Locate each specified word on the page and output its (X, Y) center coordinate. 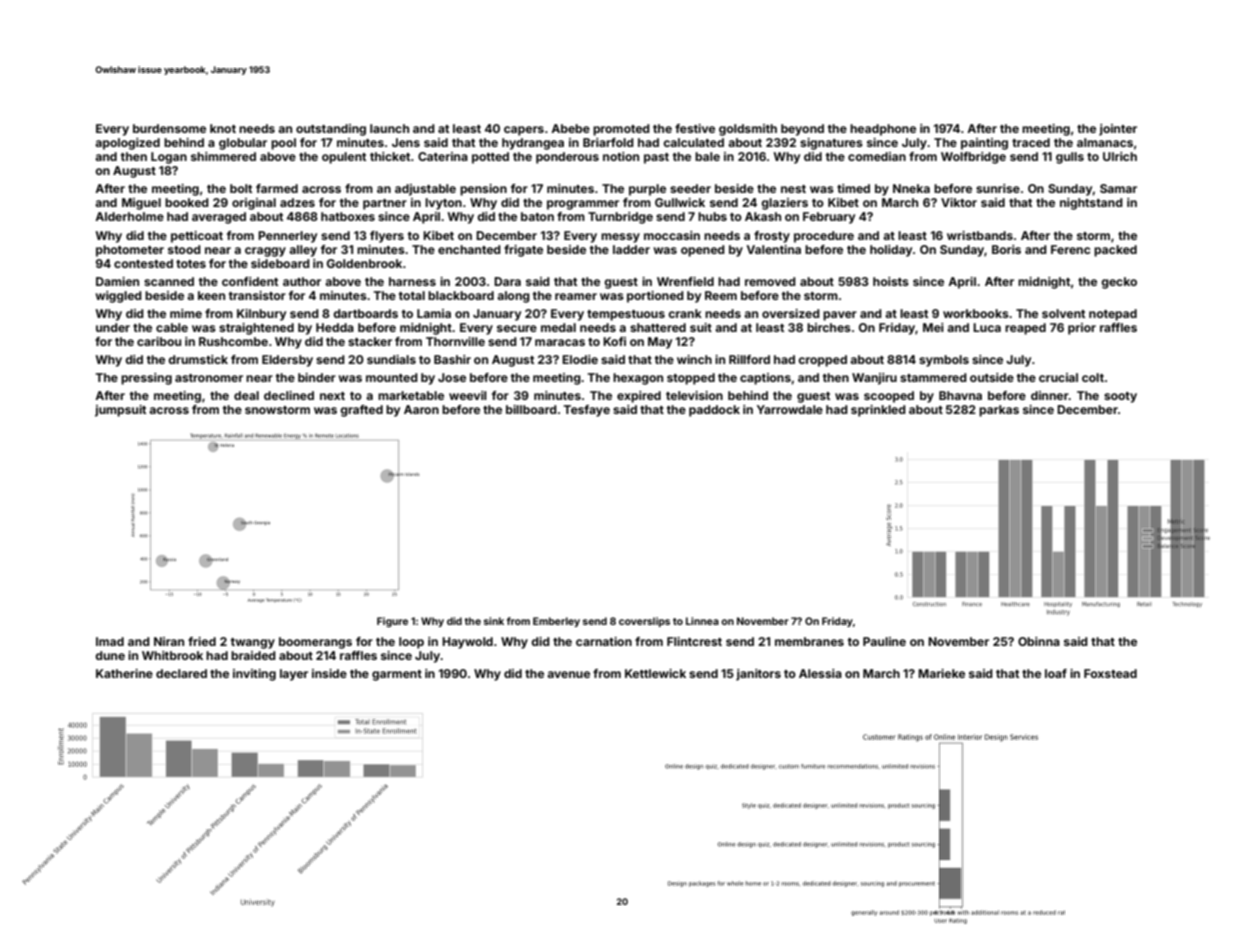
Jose (452, 377)
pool (283, 144)
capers (524, 131)
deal (246, 395)
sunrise (998, 188)
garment (397, 675)
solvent (1063, 313)
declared (181, 673)
